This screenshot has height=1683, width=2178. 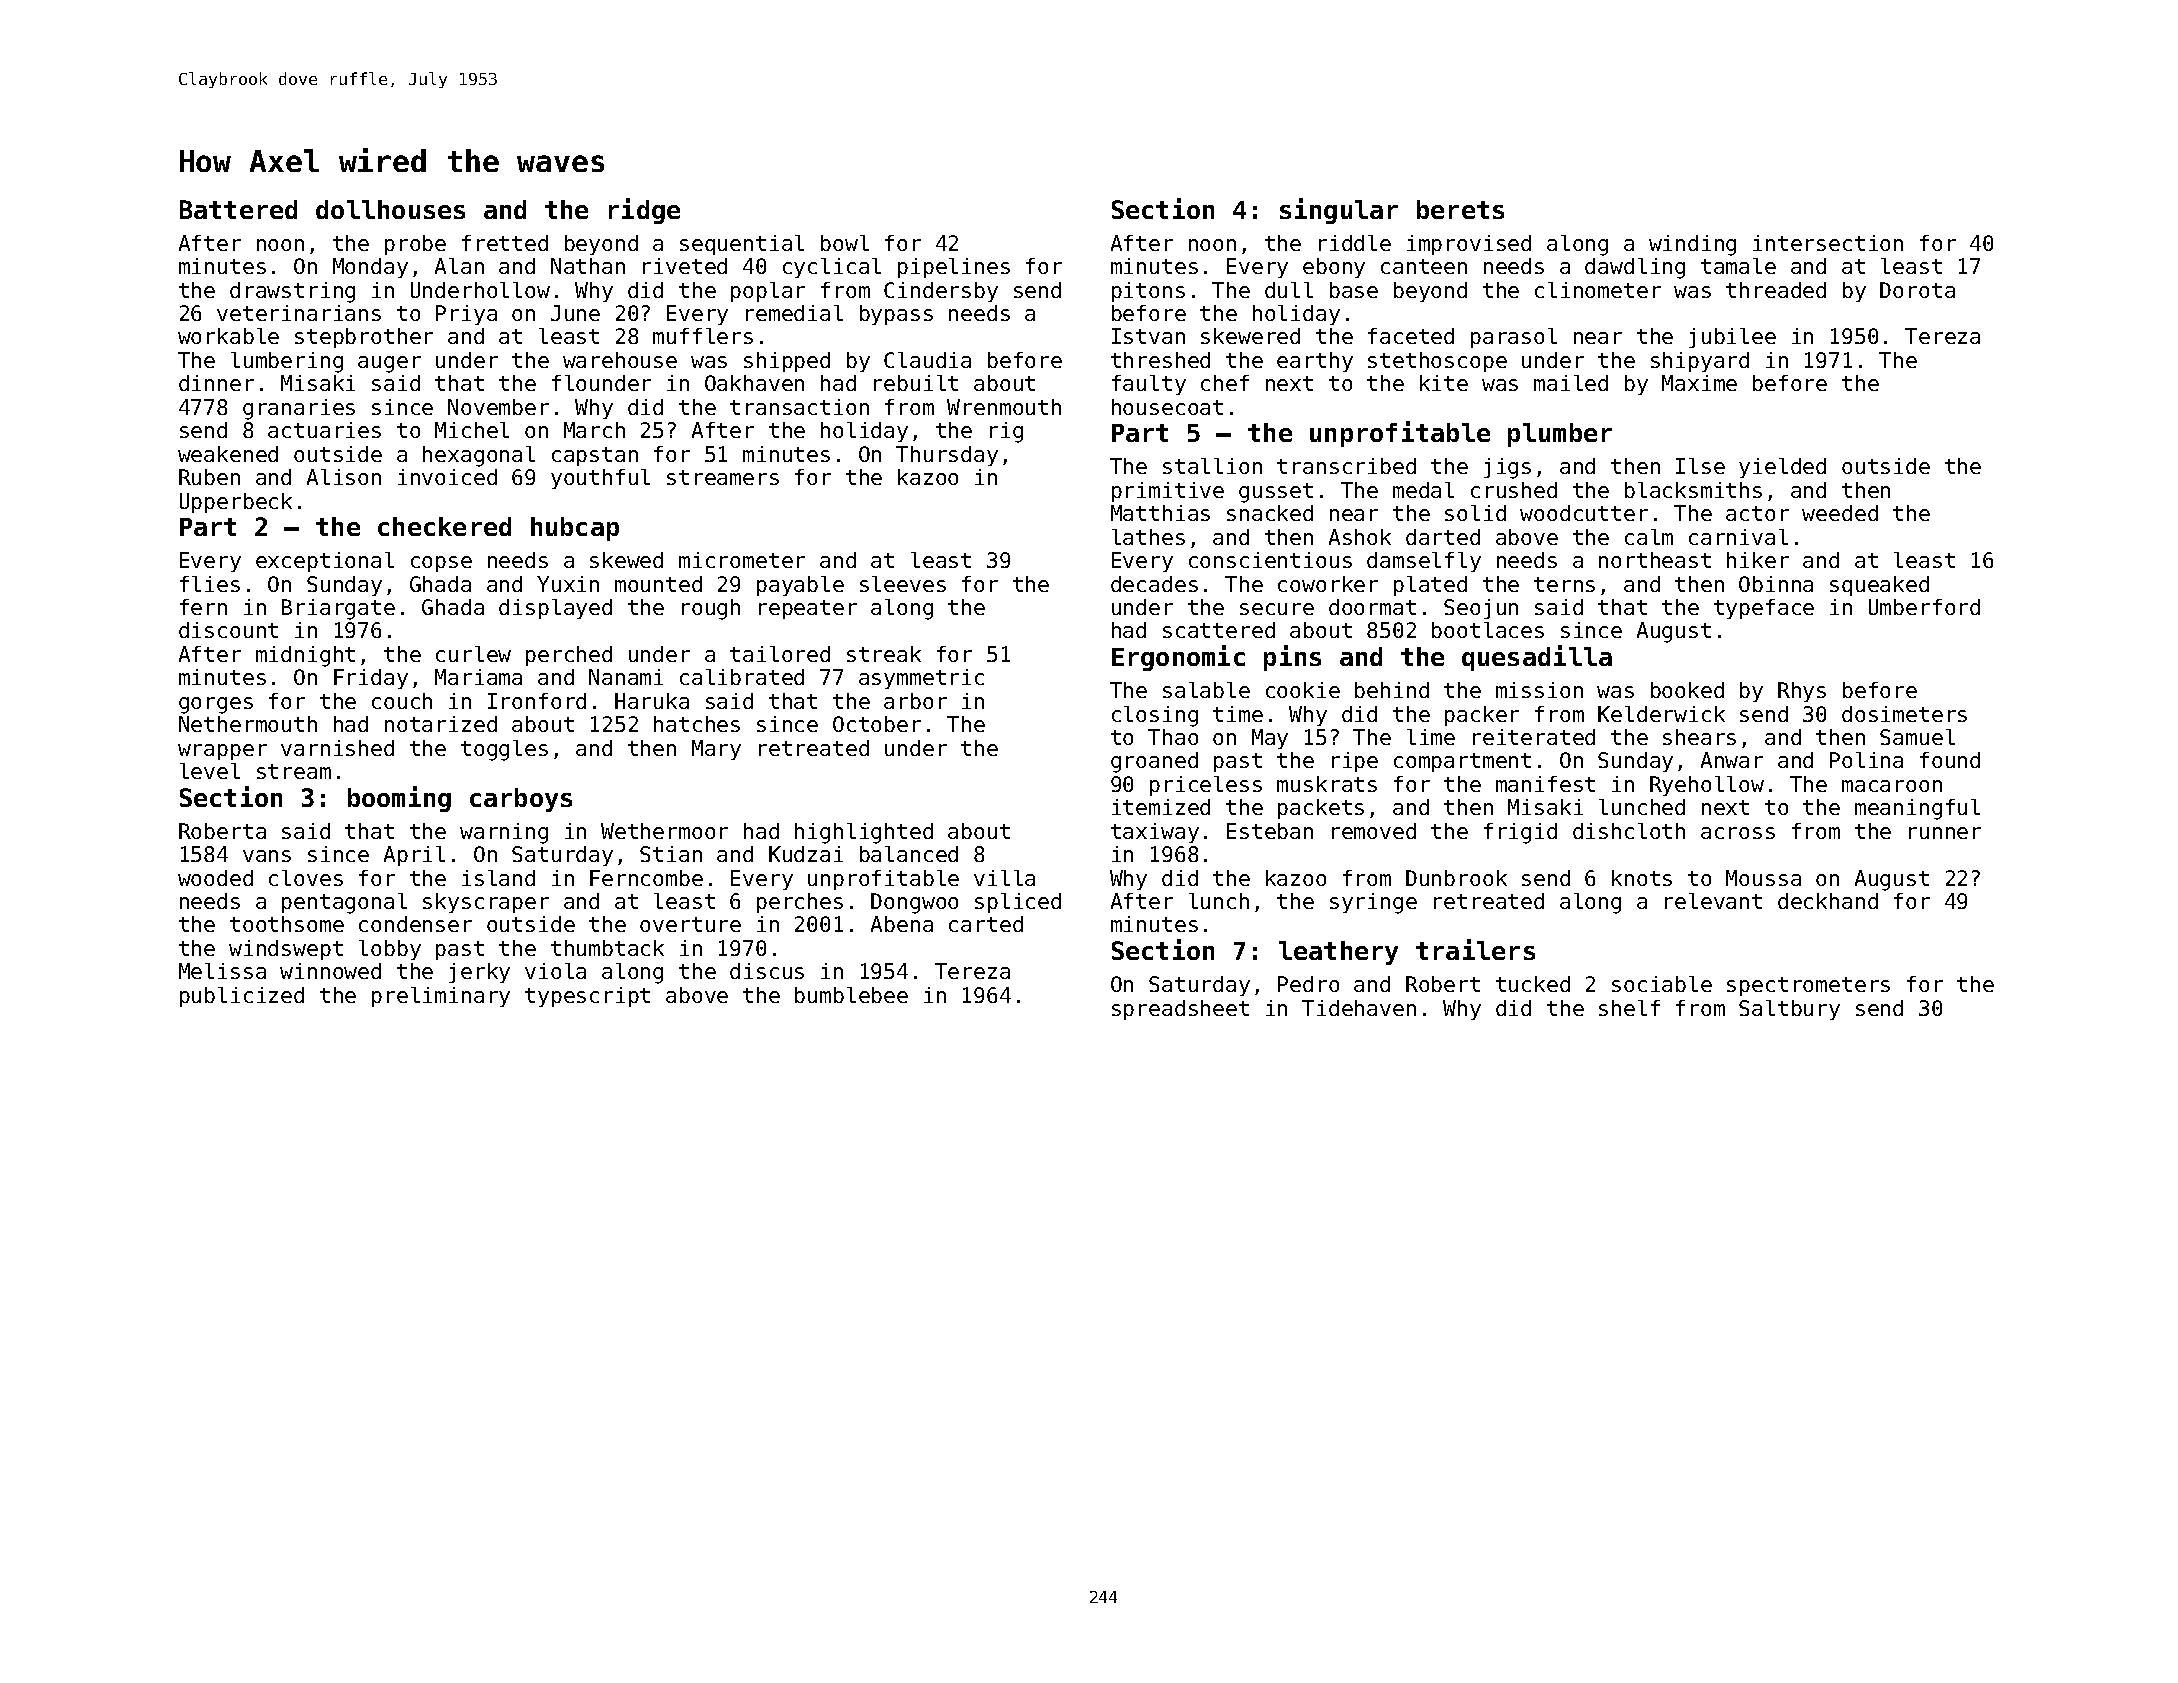 What do you see at coordinates (1789, 1010) in the screenshot?
I see `Saltbury` at bounding box center [1789, 1010].
